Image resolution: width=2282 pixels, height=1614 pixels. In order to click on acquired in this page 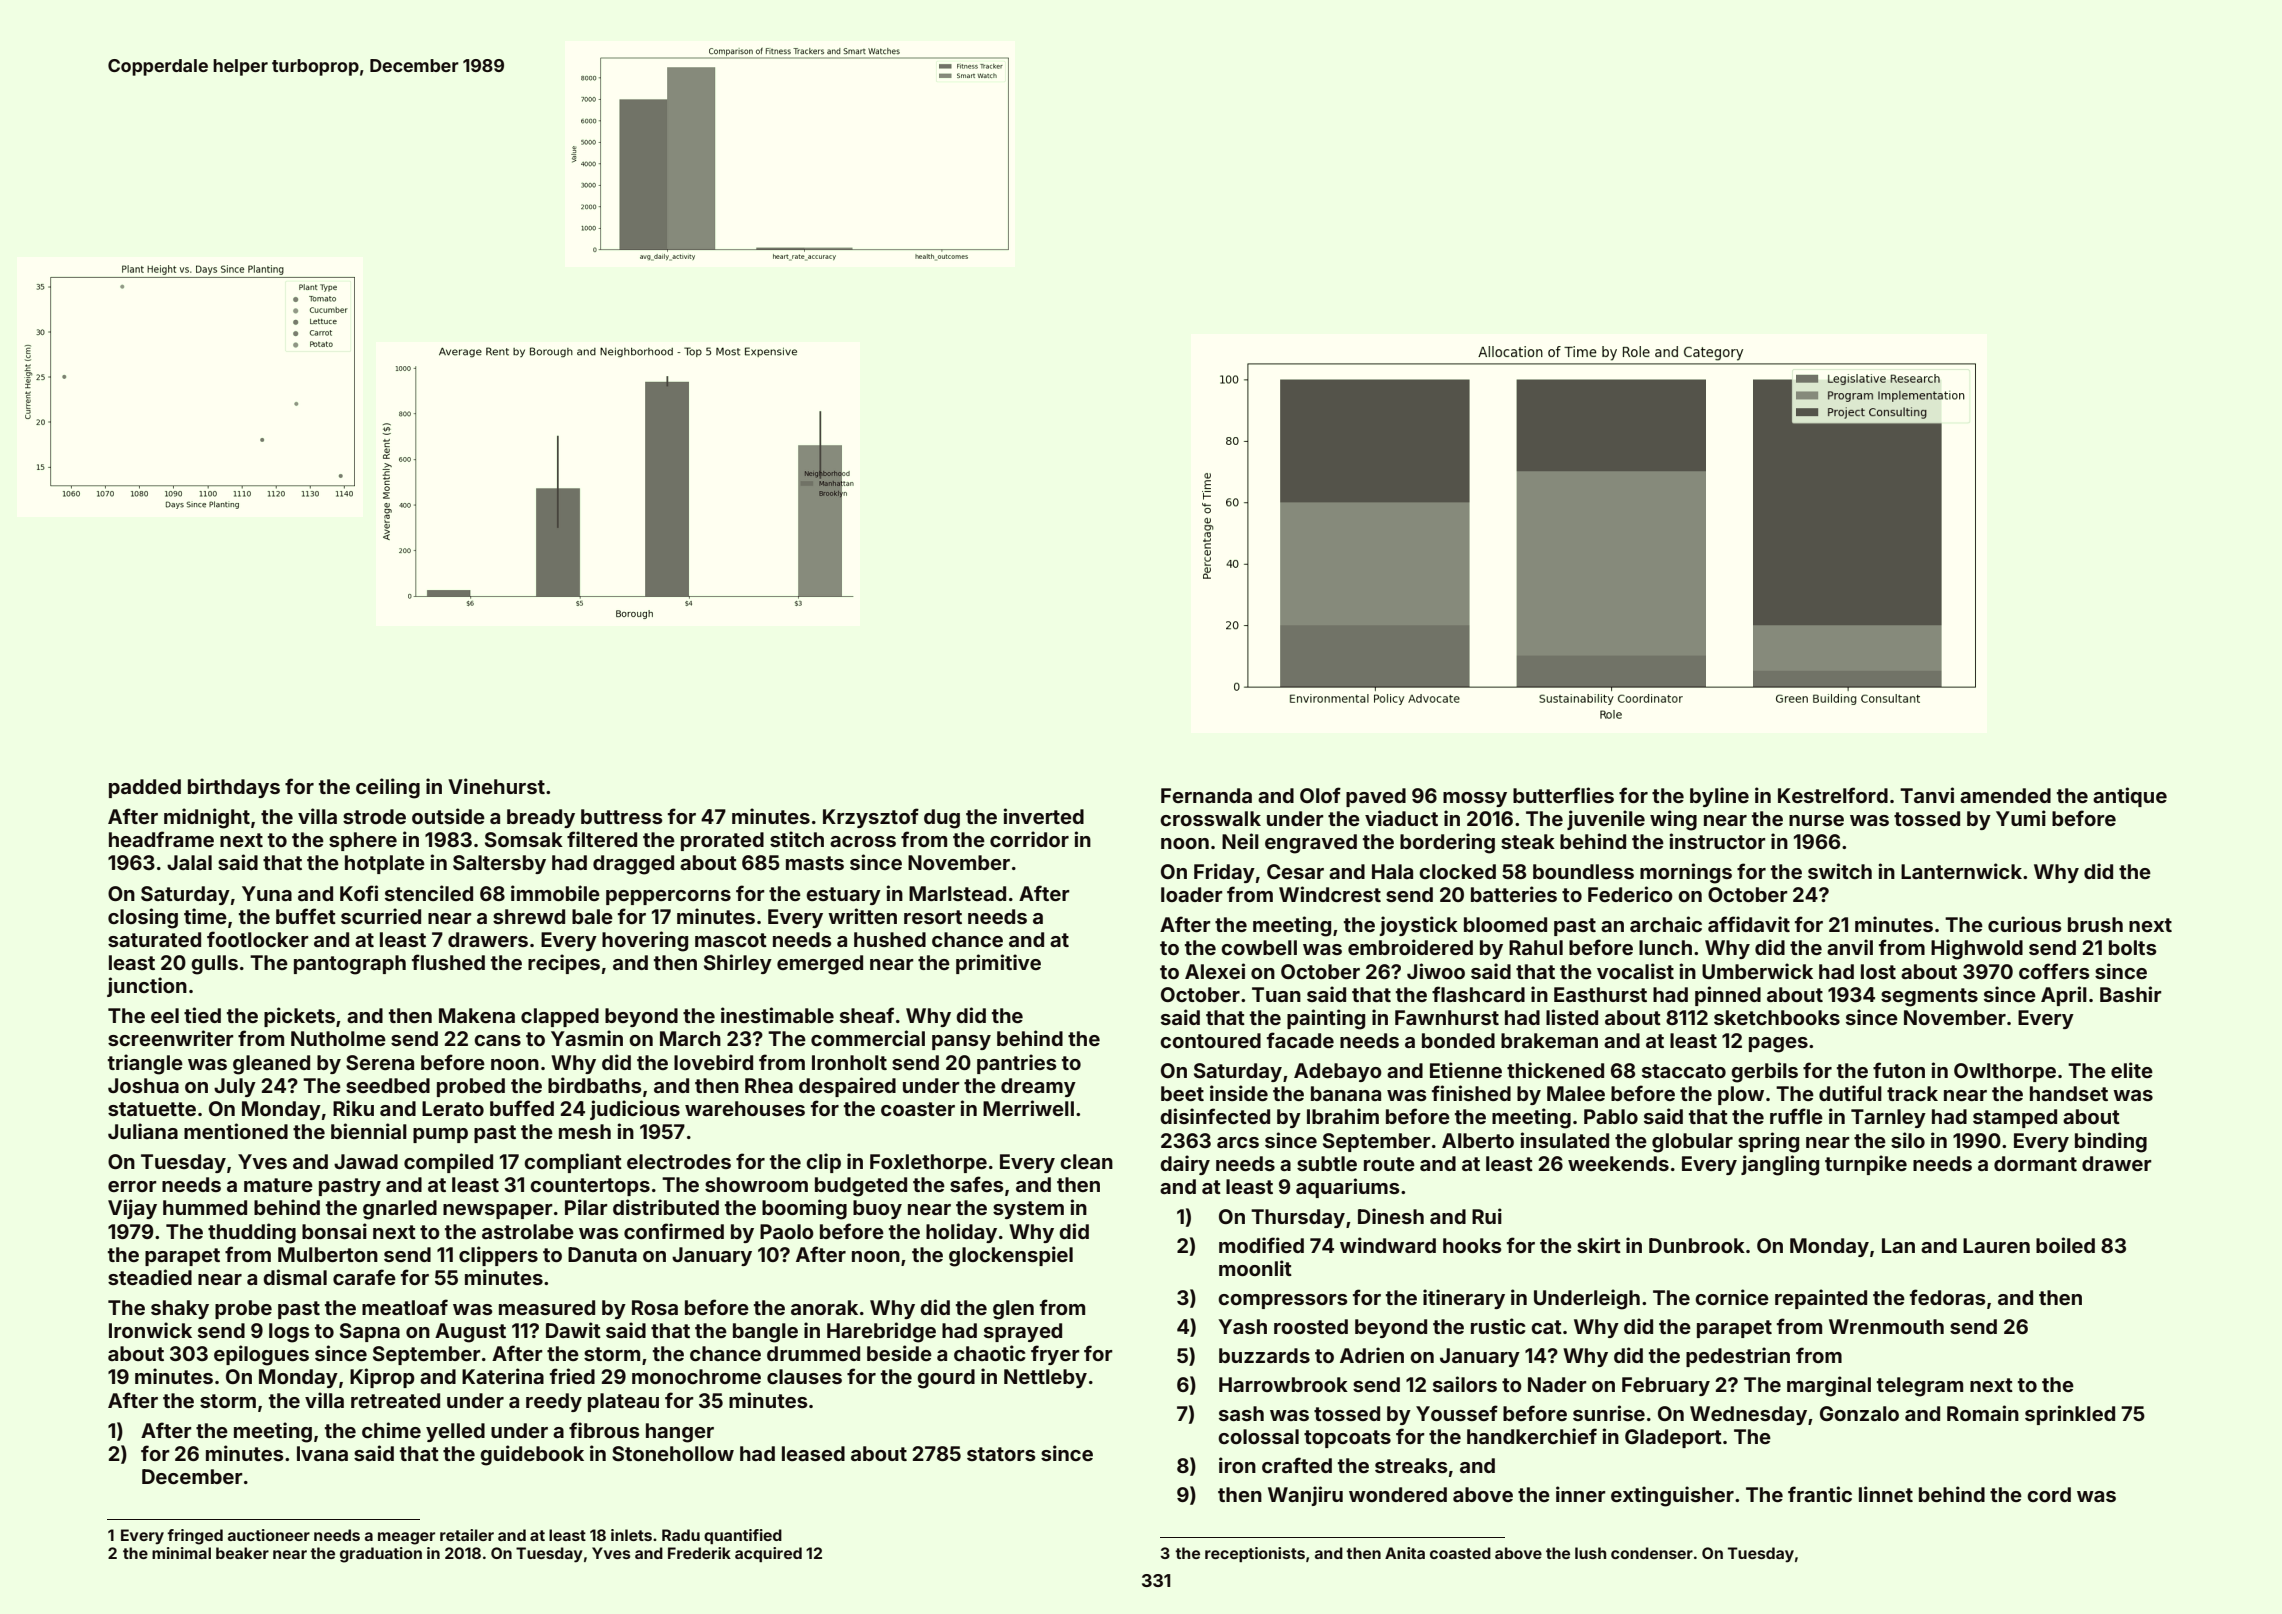, I will do `click(768, 1554)`.
